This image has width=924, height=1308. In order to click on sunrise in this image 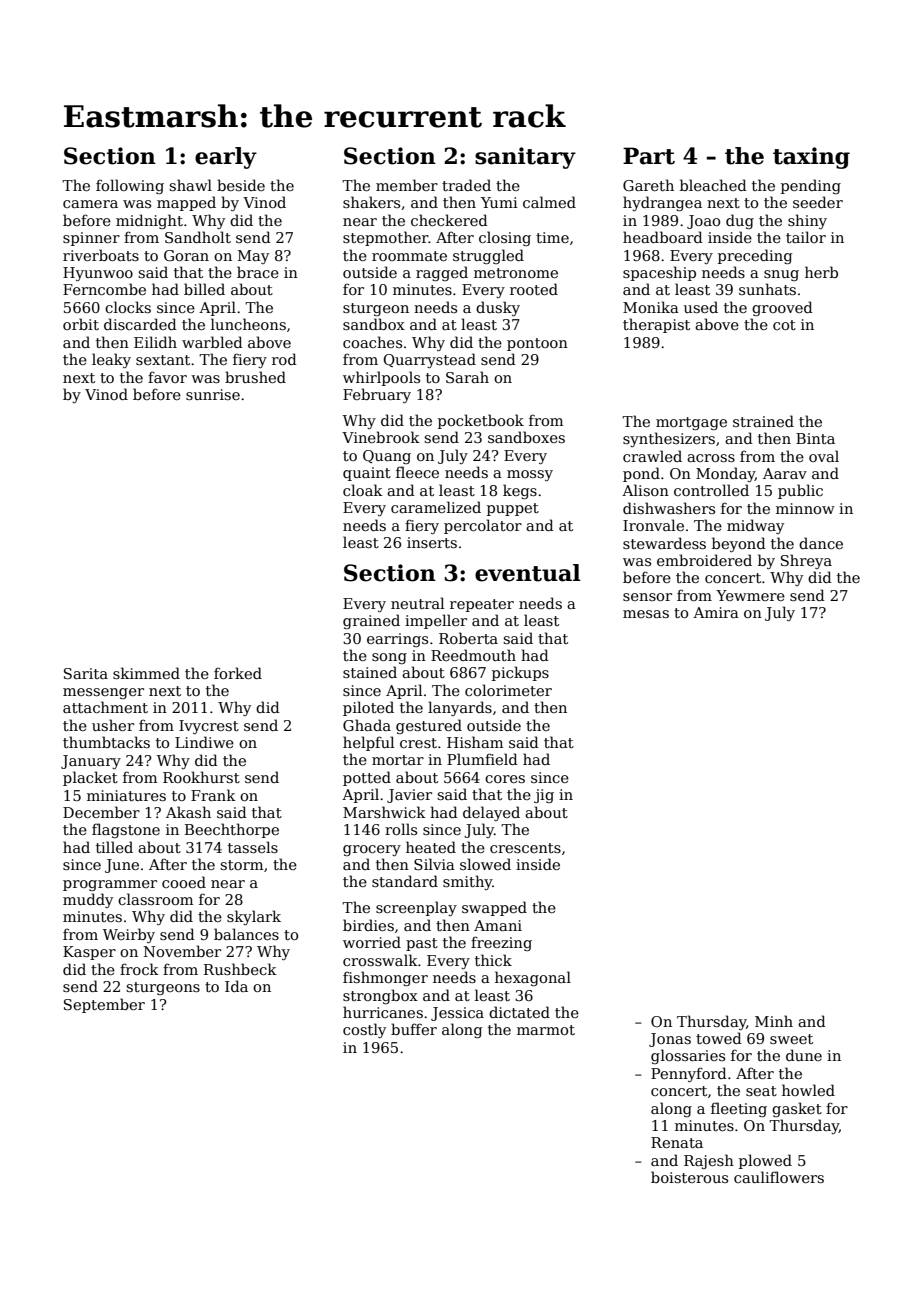, I will do `click(213, 394)`.
